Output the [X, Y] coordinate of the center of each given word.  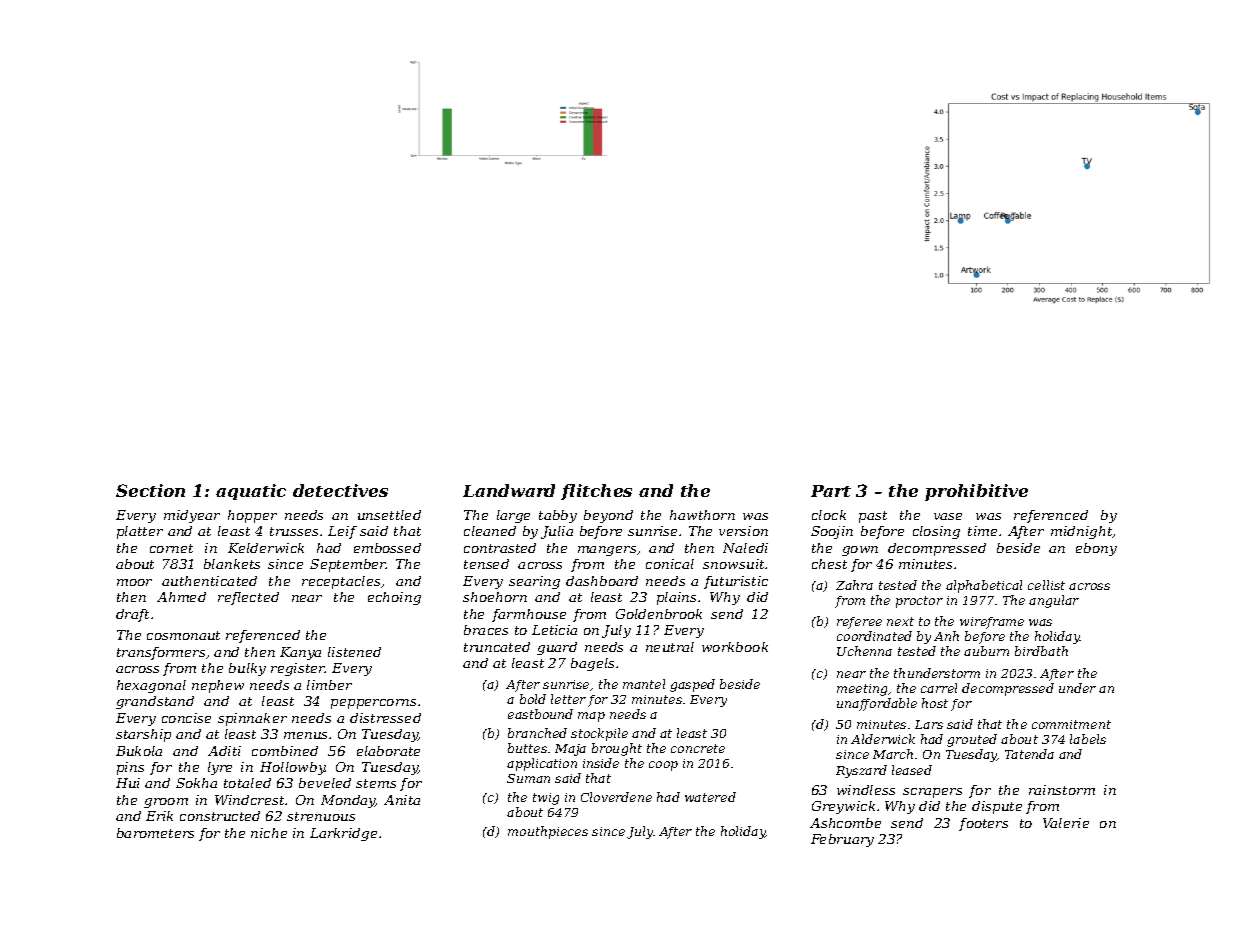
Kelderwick [266, 548]
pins [130, 768]
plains [676, 598]
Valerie [1066, 823]
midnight [1082, 532]
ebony [1096, 549]
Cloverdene [616, 797]
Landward [509, 490]
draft [132, 615]
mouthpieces [548, 832]
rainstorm [1062, 790]
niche [269, 833]
